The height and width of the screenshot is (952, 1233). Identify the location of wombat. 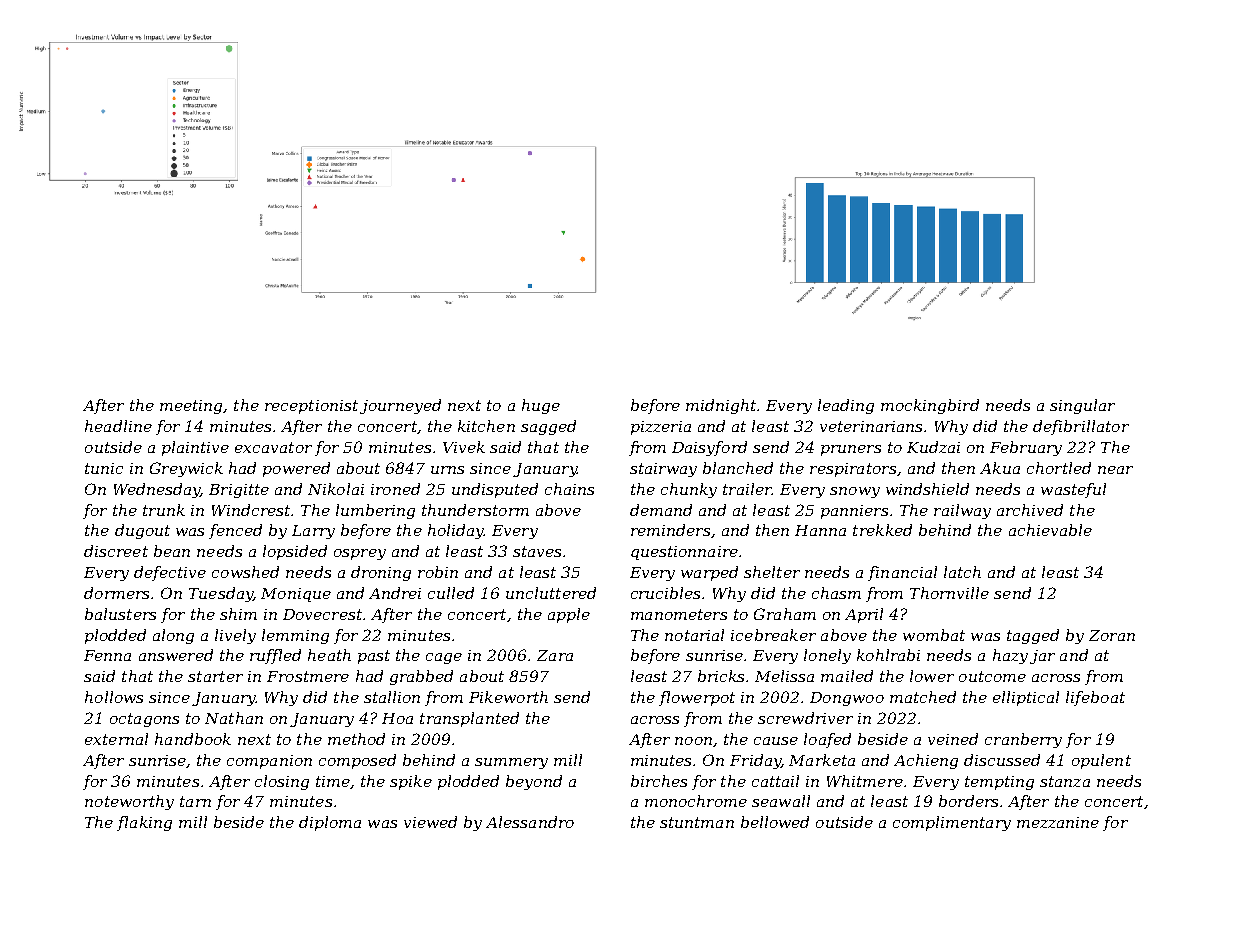
(934, 635).
